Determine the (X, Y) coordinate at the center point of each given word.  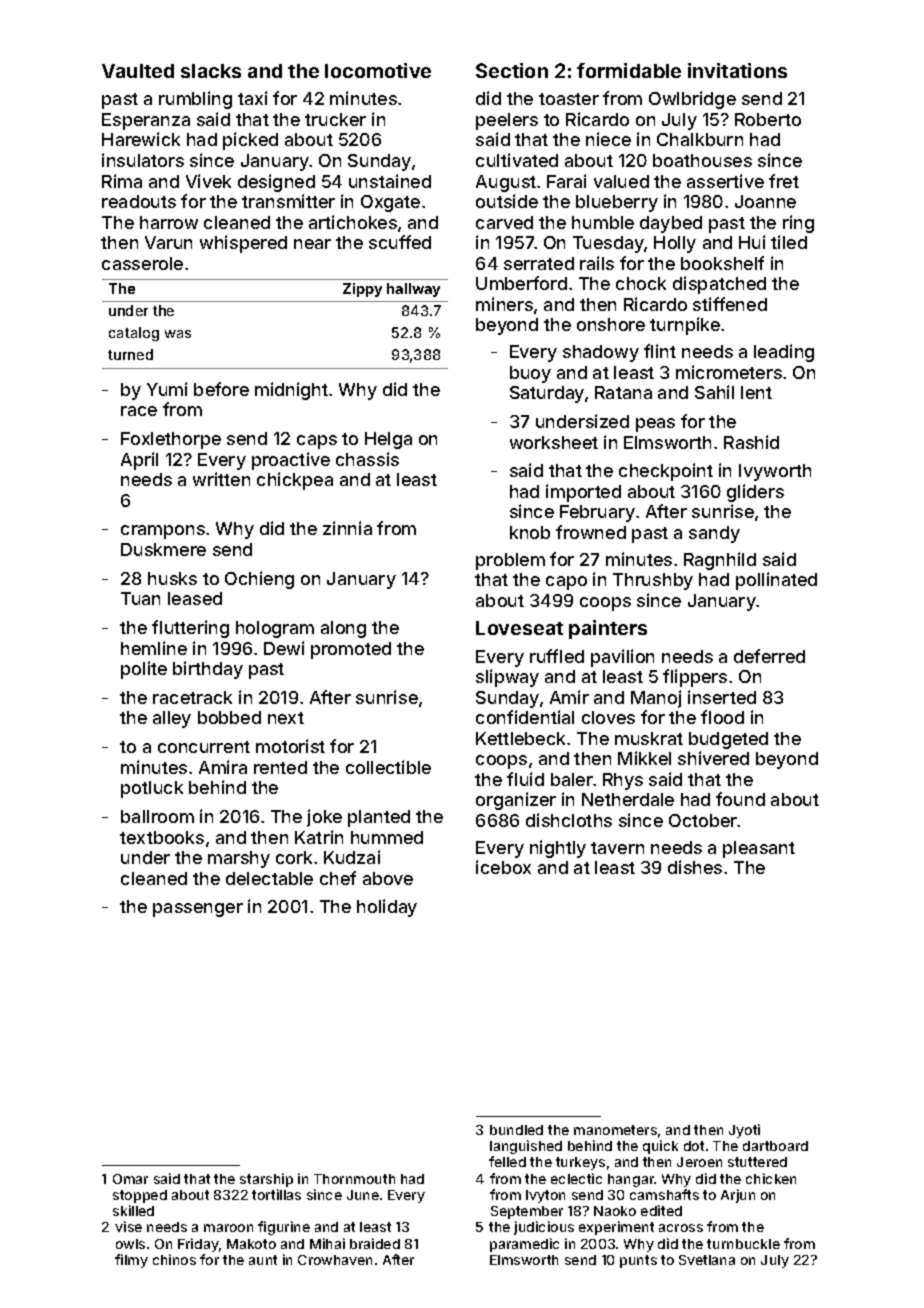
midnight (291, 391)
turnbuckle (743, 1244)
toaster (569, 99)
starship (266, 1180)
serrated (539, 263)
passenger (198, 910)
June (363, 1195)
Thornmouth (354, 1179)
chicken (771, 1178)
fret (784, 181)
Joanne (765, 201)
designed (276, 183)
